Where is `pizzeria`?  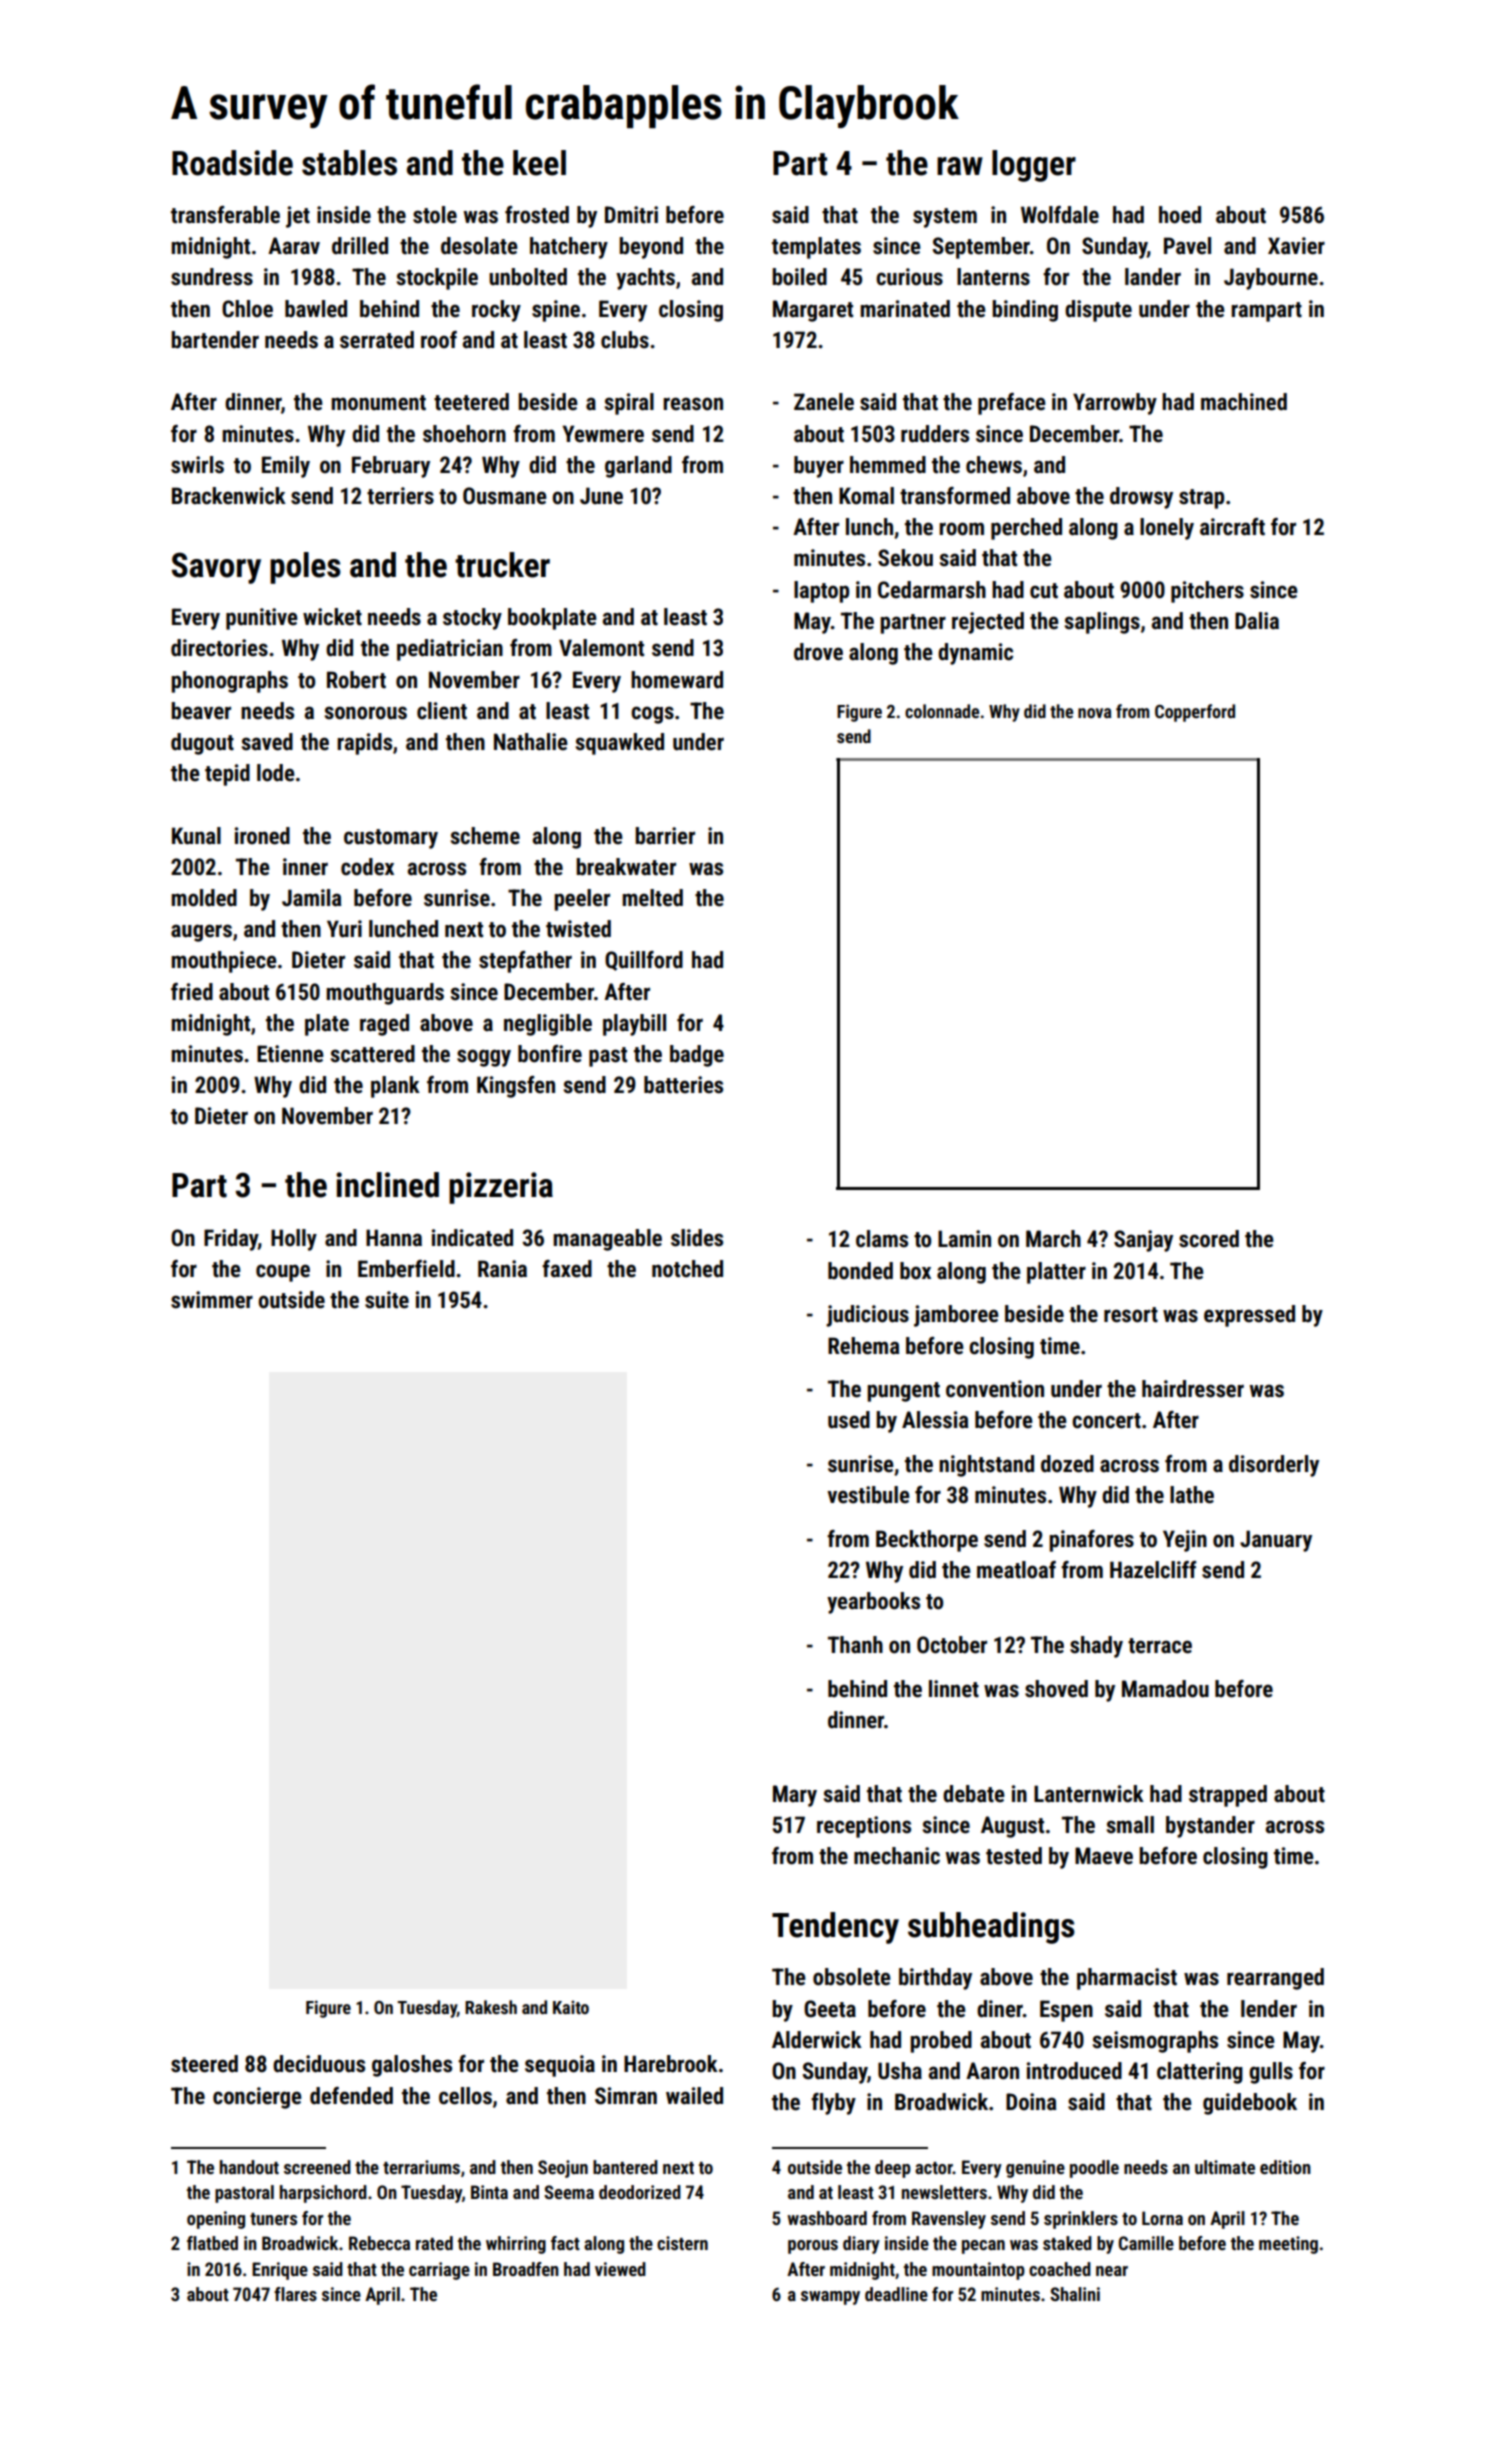 pizzeria is located at coordinates (501, 1188).
